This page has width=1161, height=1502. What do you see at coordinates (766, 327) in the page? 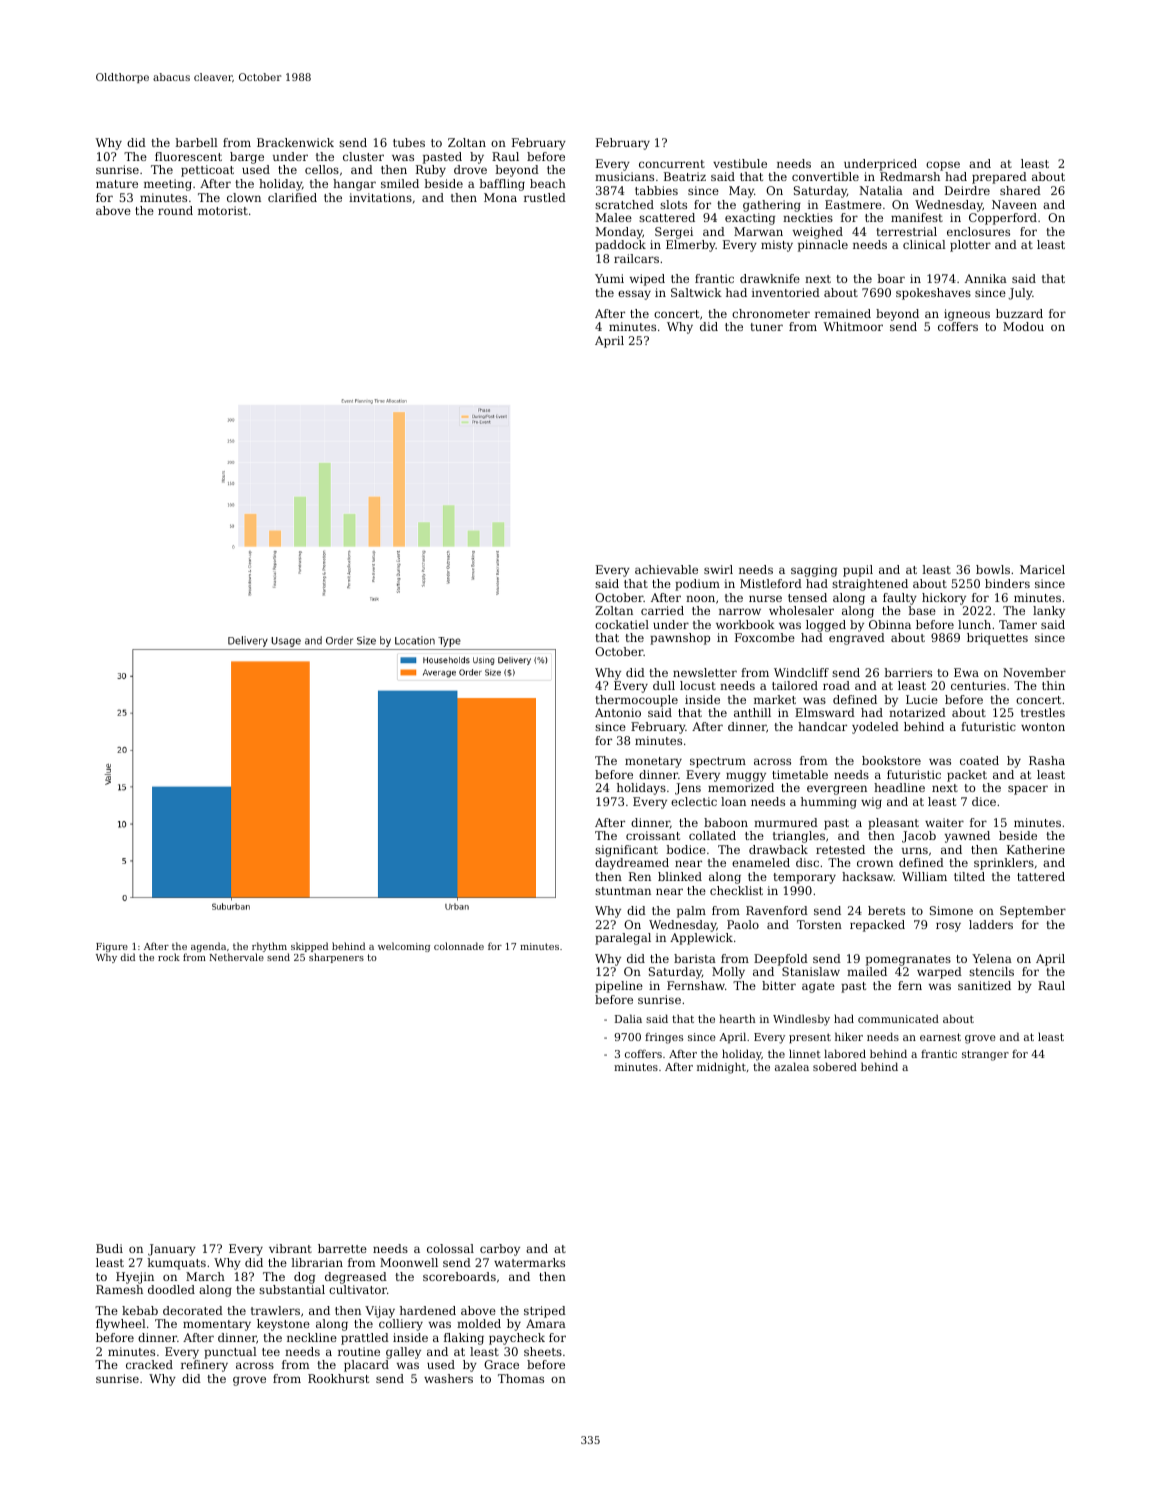
I see `tuner` at bounding box center [766, 327].
